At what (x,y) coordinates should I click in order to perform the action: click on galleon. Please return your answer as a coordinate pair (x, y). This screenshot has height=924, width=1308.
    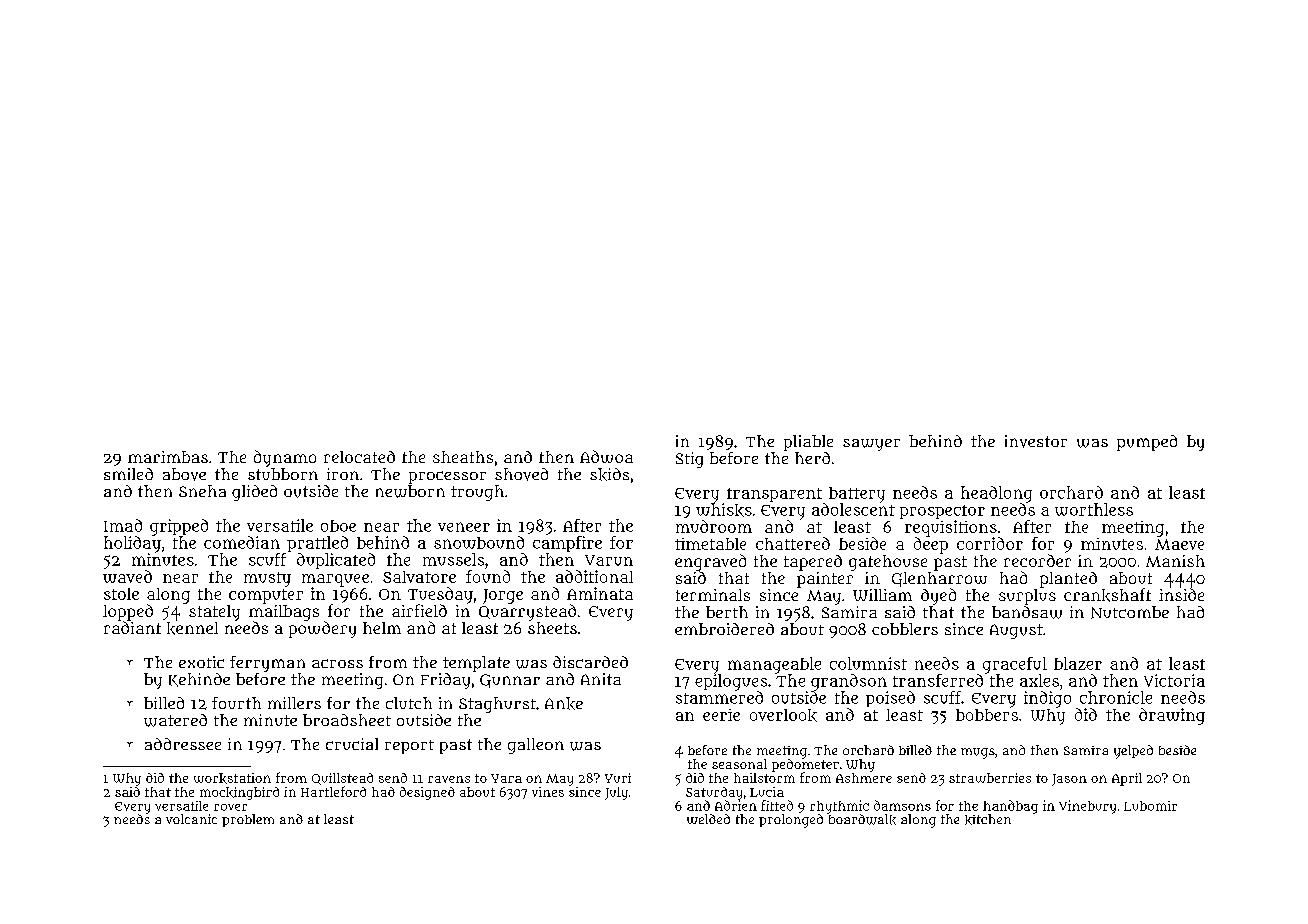
    Looking at the image, I should click on (536, 746).
